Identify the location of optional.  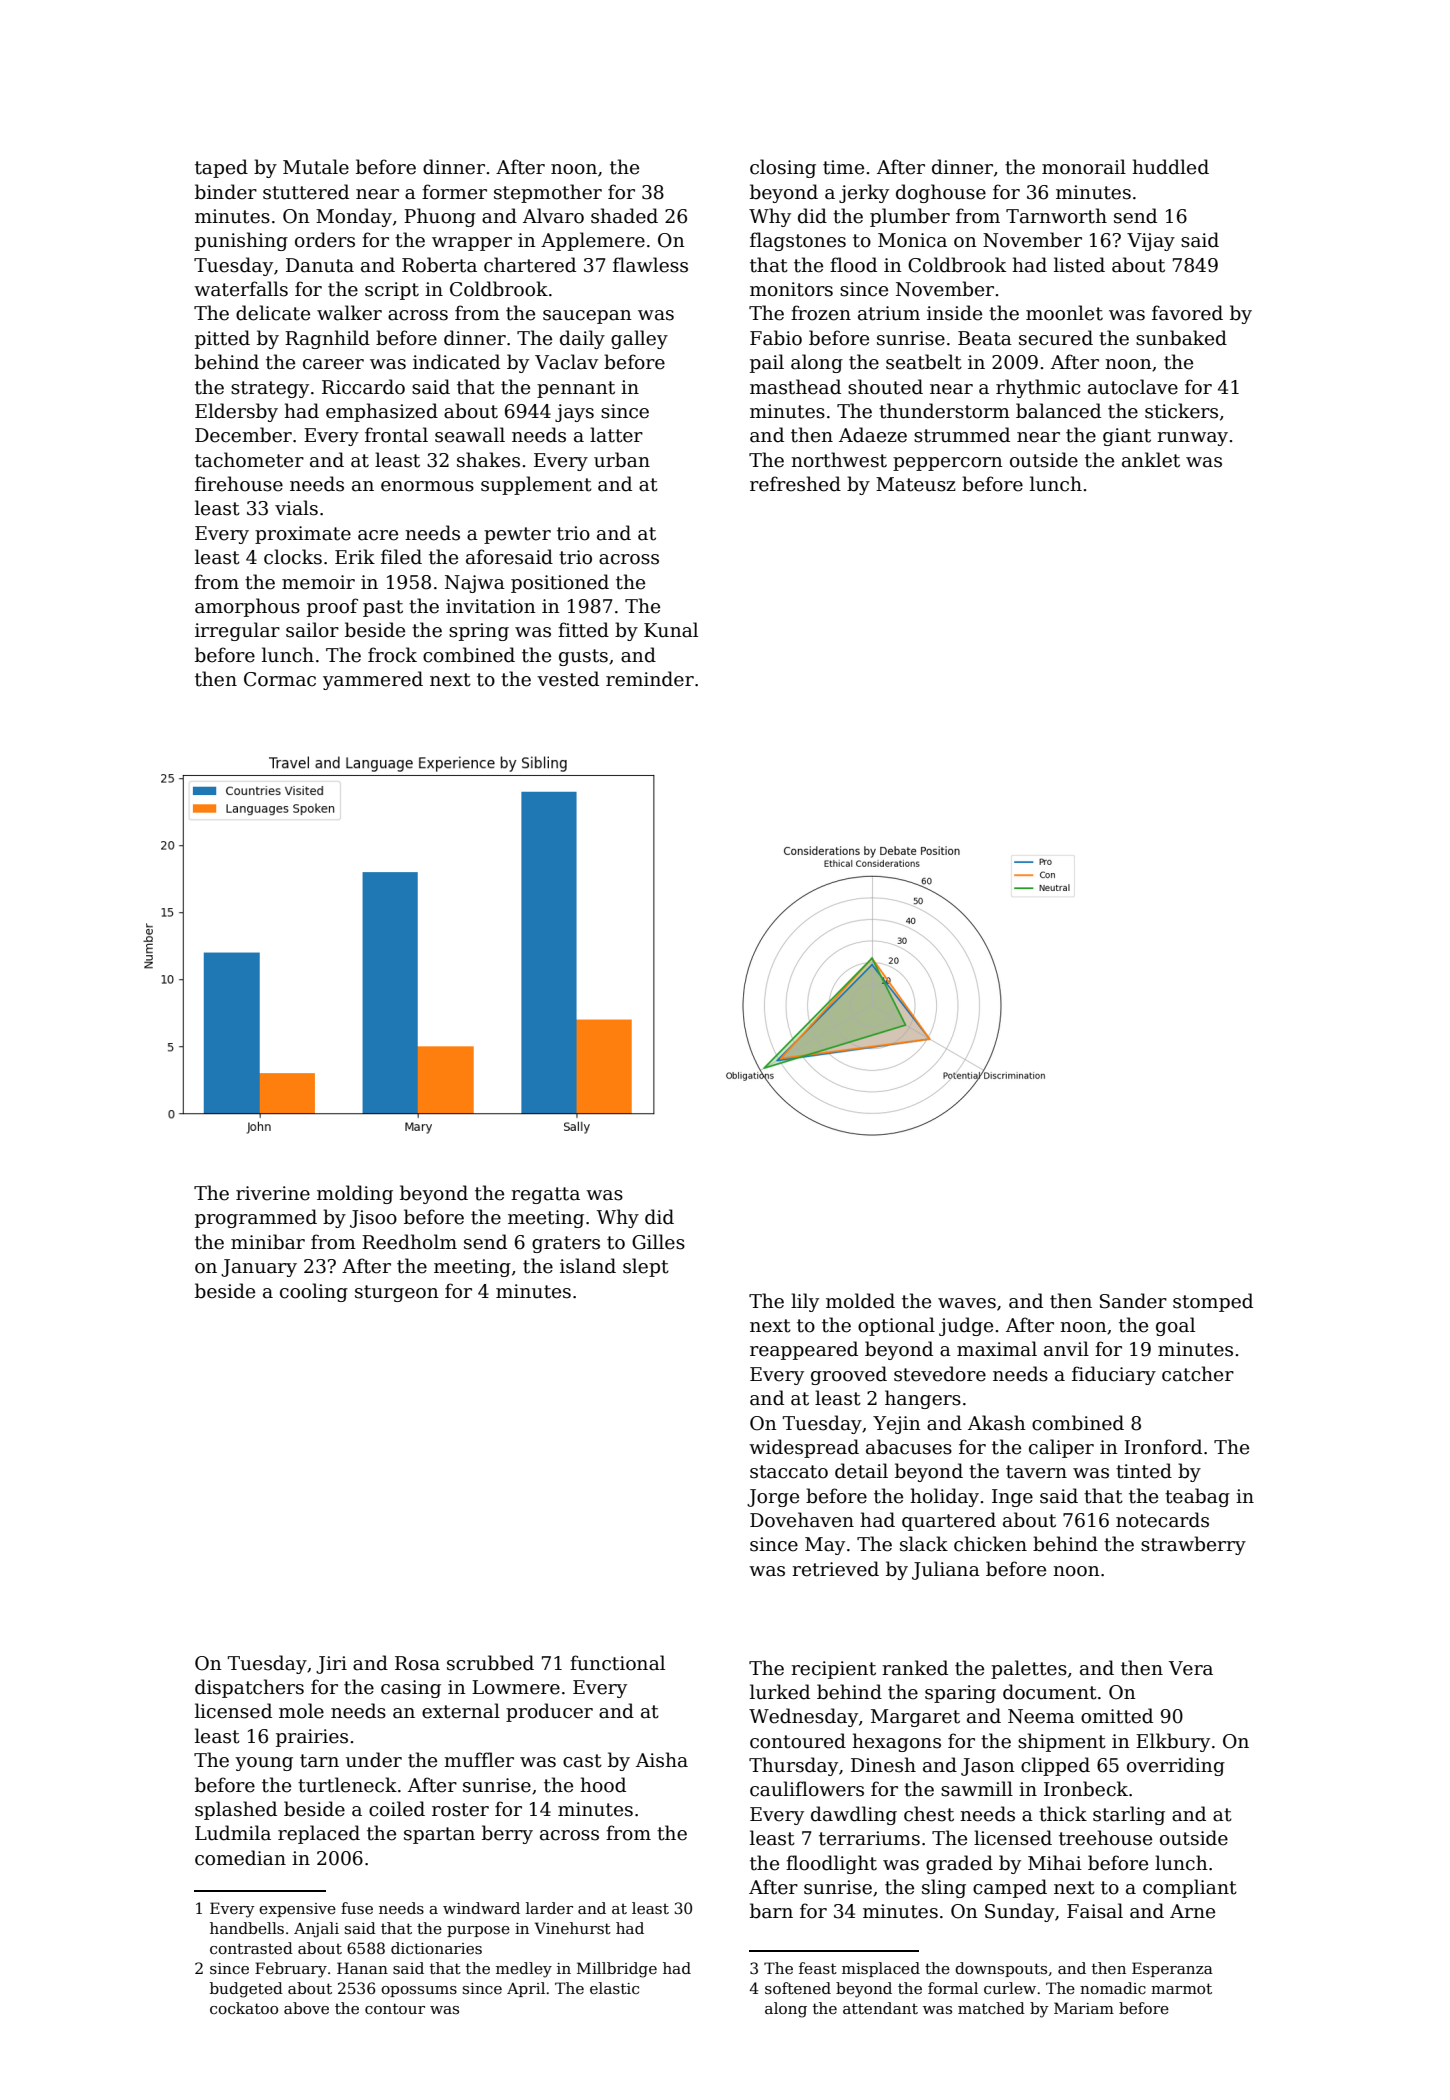
(896, 1326).
